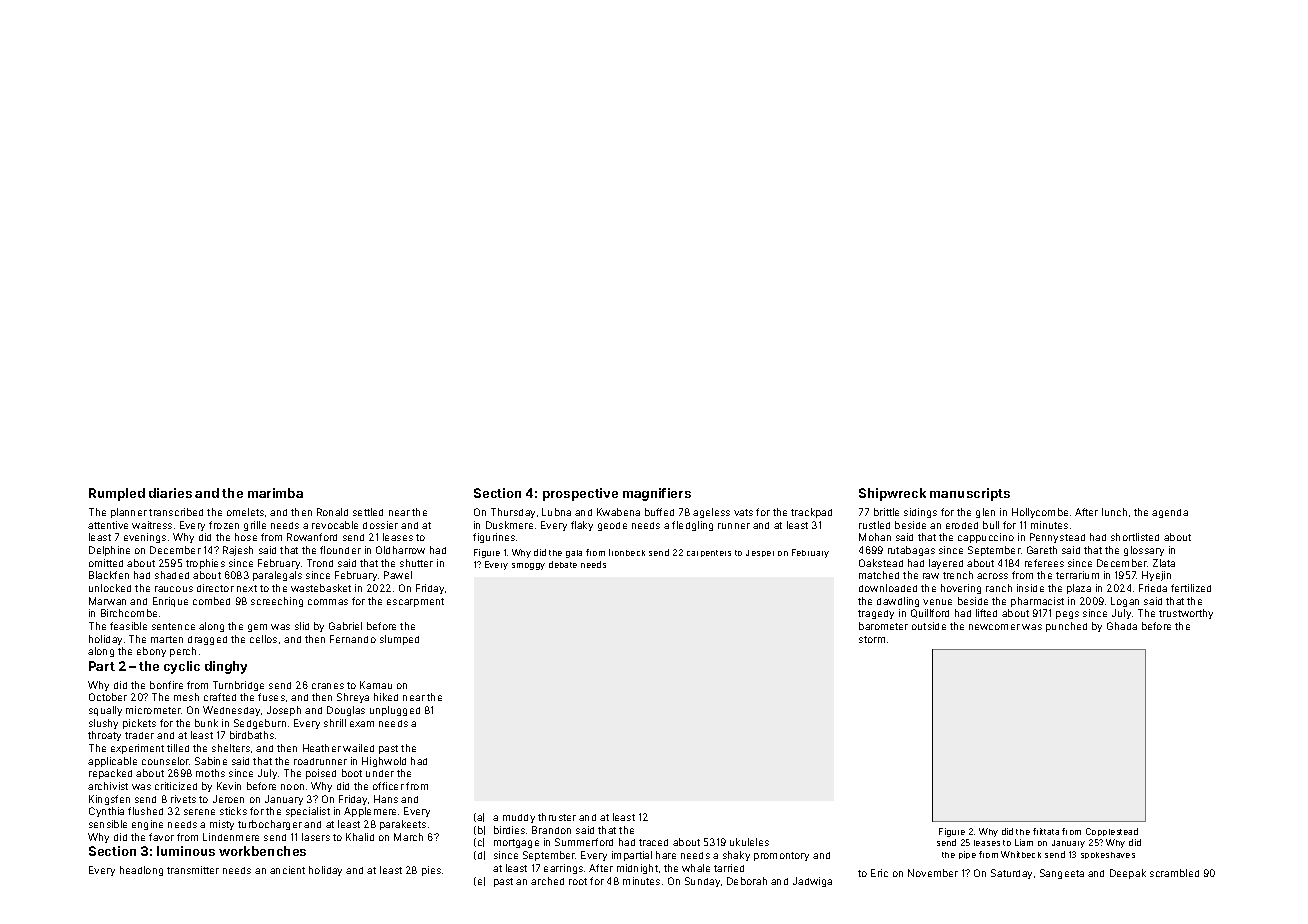 This image has height=924, width=1308. I want to click on transcribed, so click(176, 512).
